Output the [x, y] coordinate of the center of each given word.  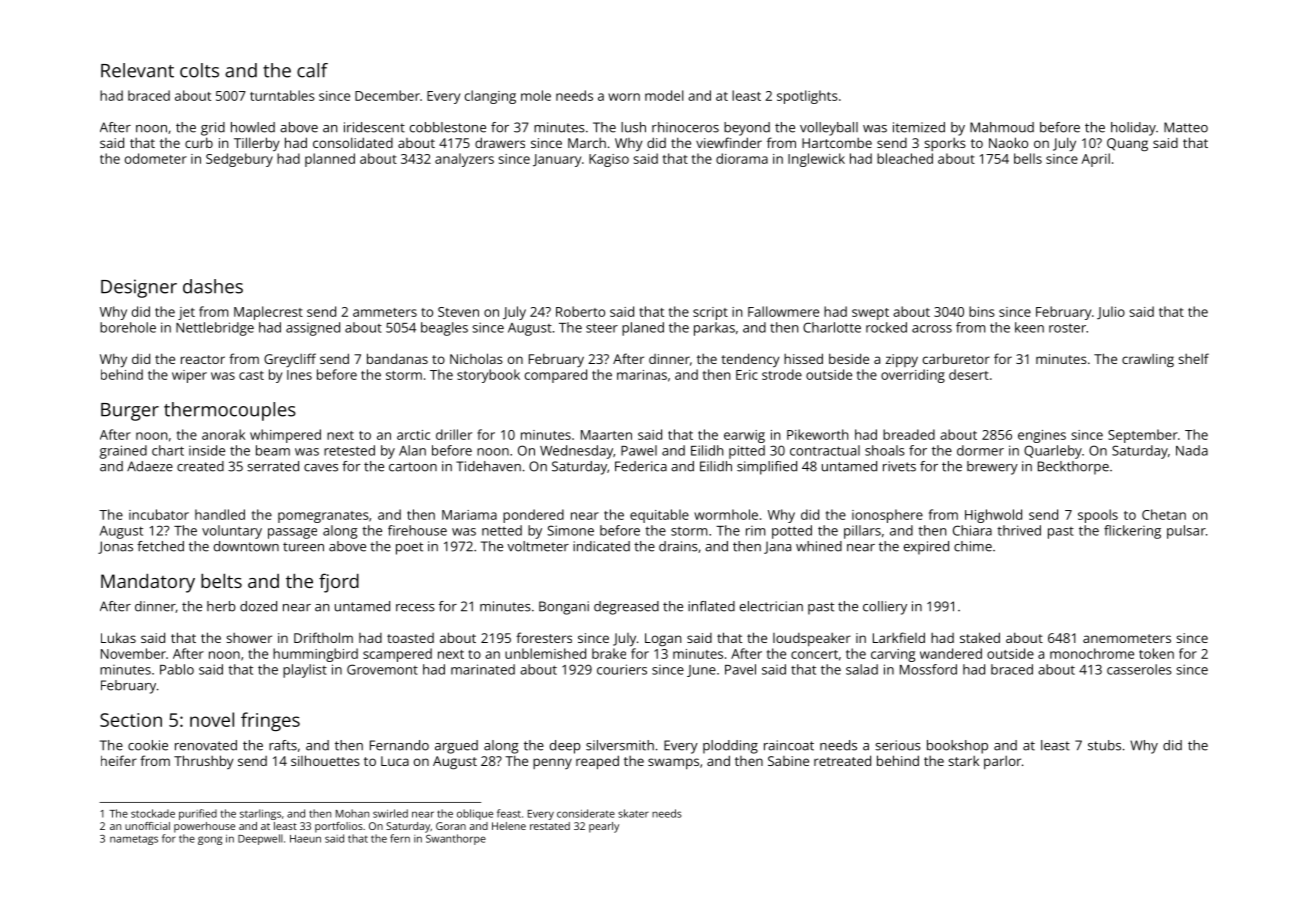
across [932, 329]
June [701, 671]
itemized [919, 127]
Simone [570, 530]
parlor [1002, 762]
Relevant [137, 70]
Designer [139, 288]
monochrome [1092, 653]
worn [624, 97]
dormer [980, 450]
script [710, 313]
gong [210, 840]
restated [550, 826]
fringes [270, 721]
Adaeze [150, 466]
